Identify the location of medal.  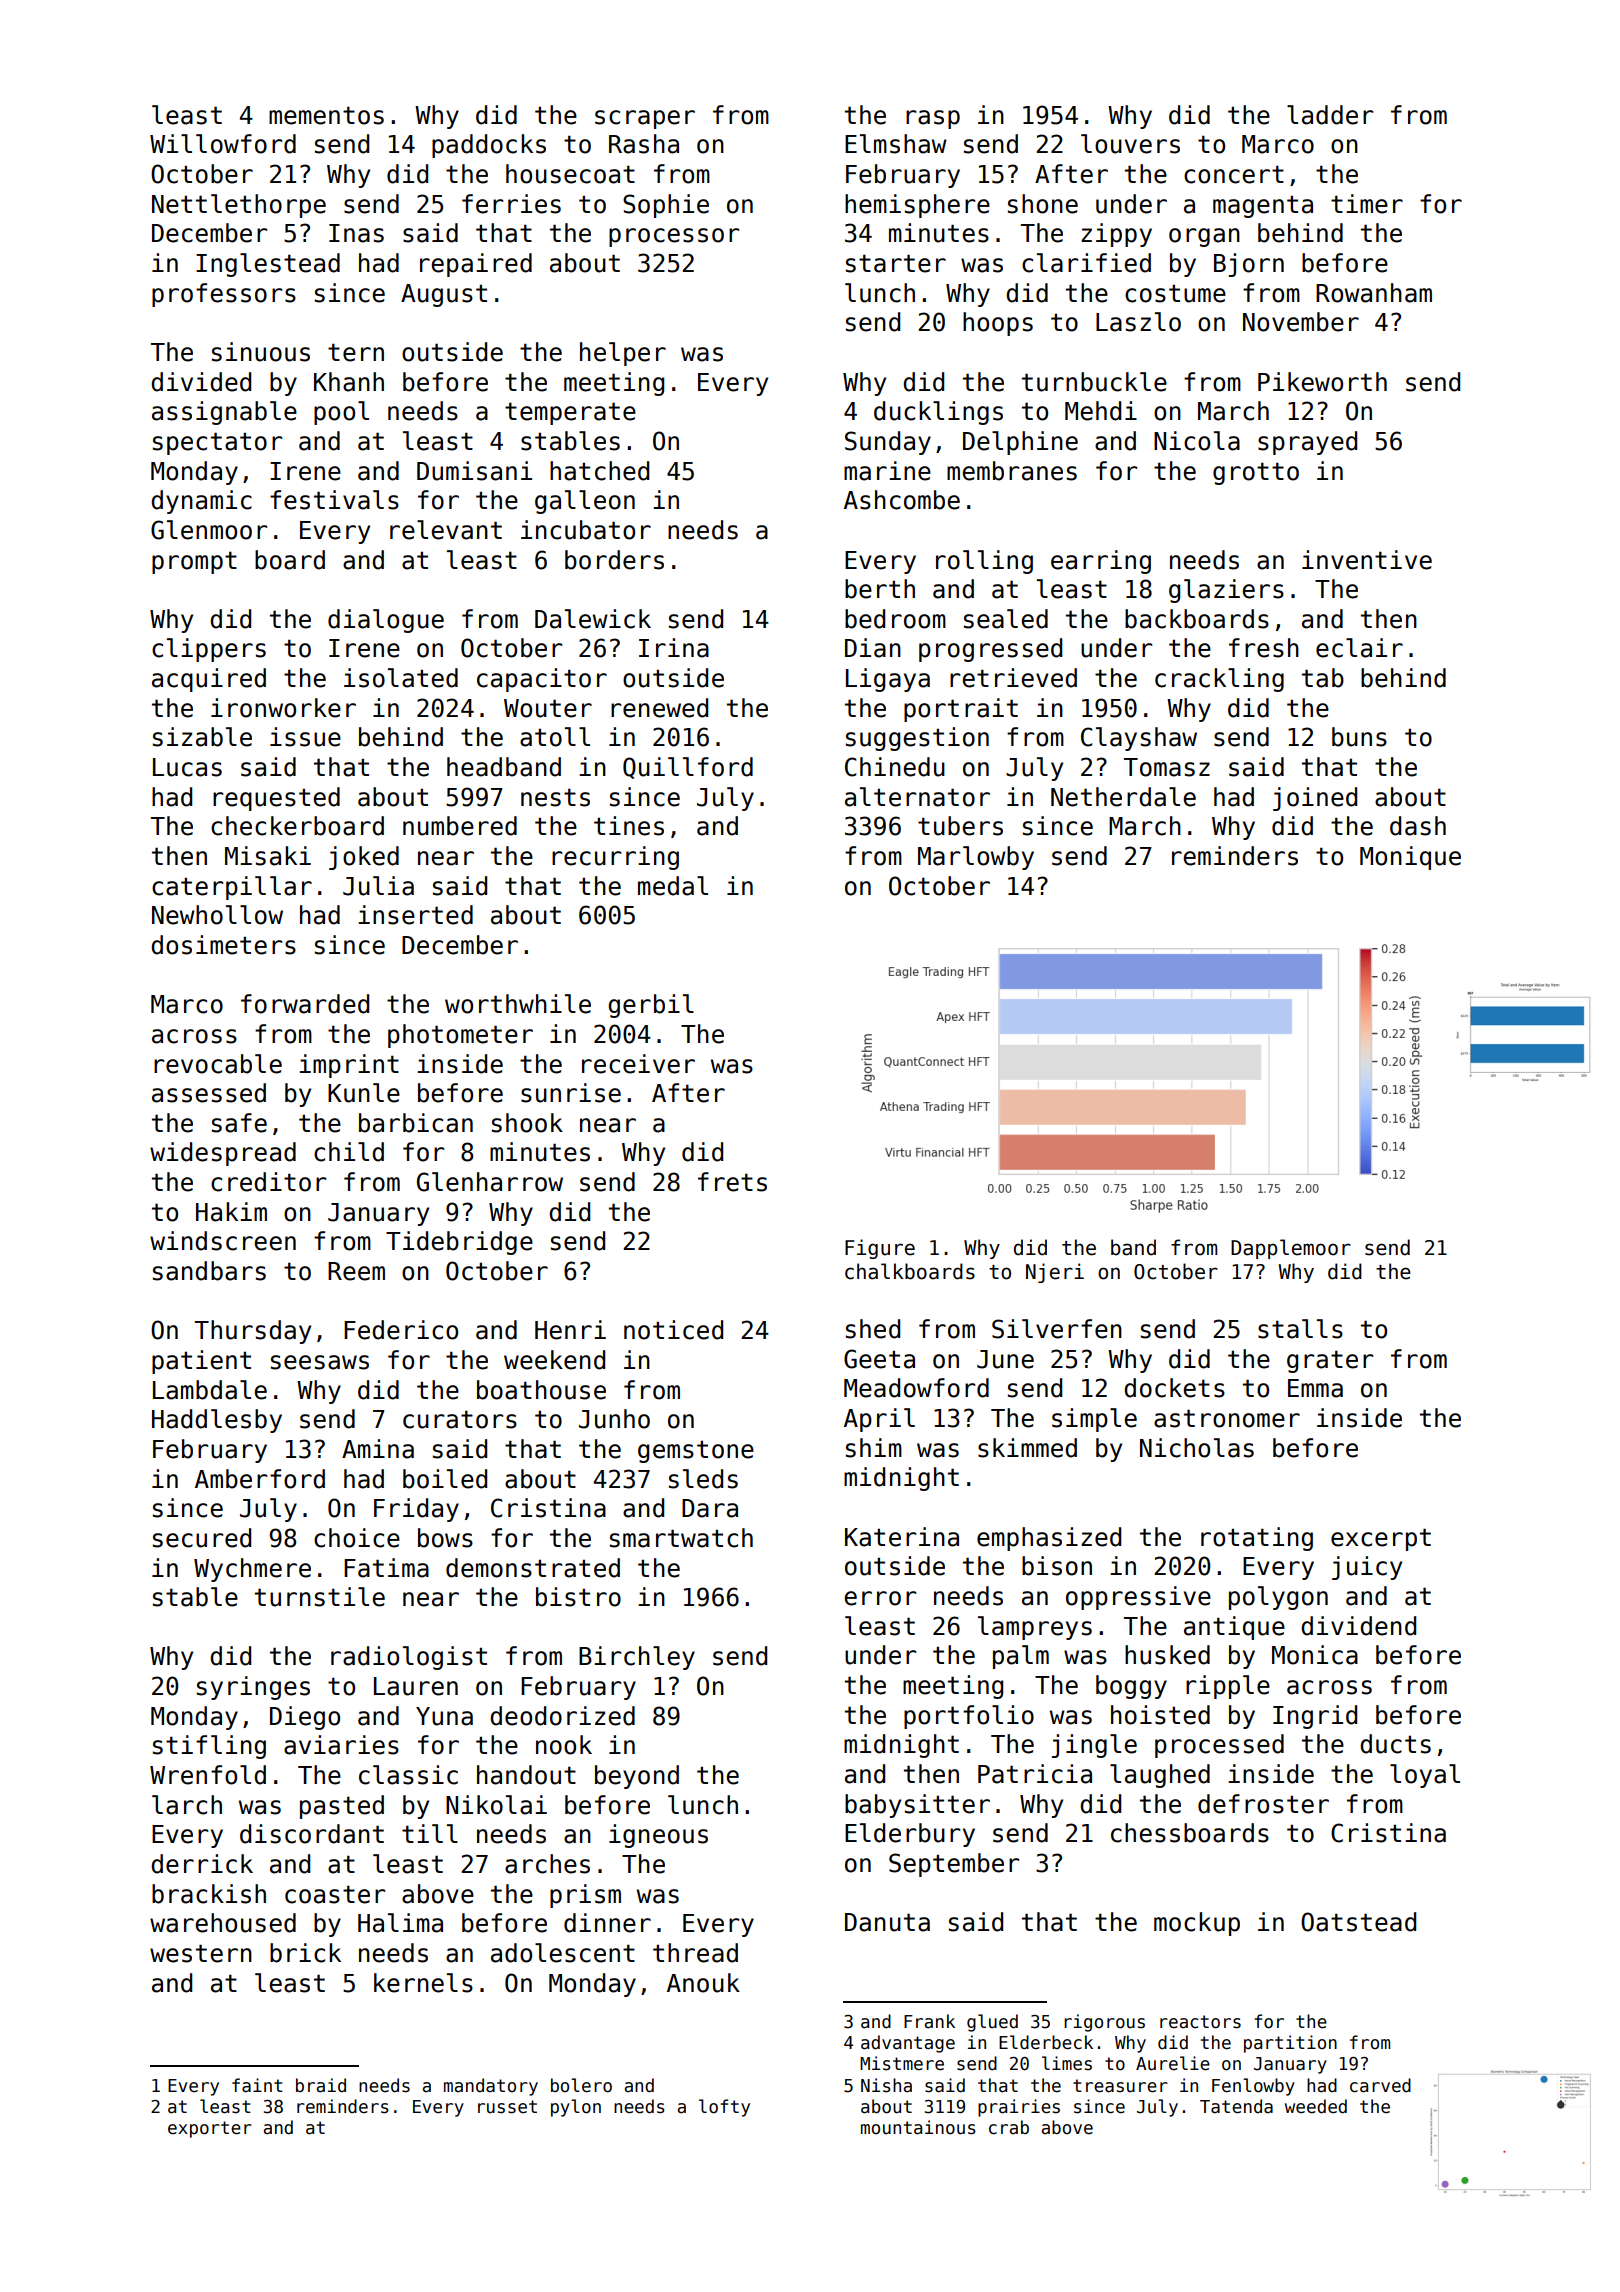
(673, 886).
